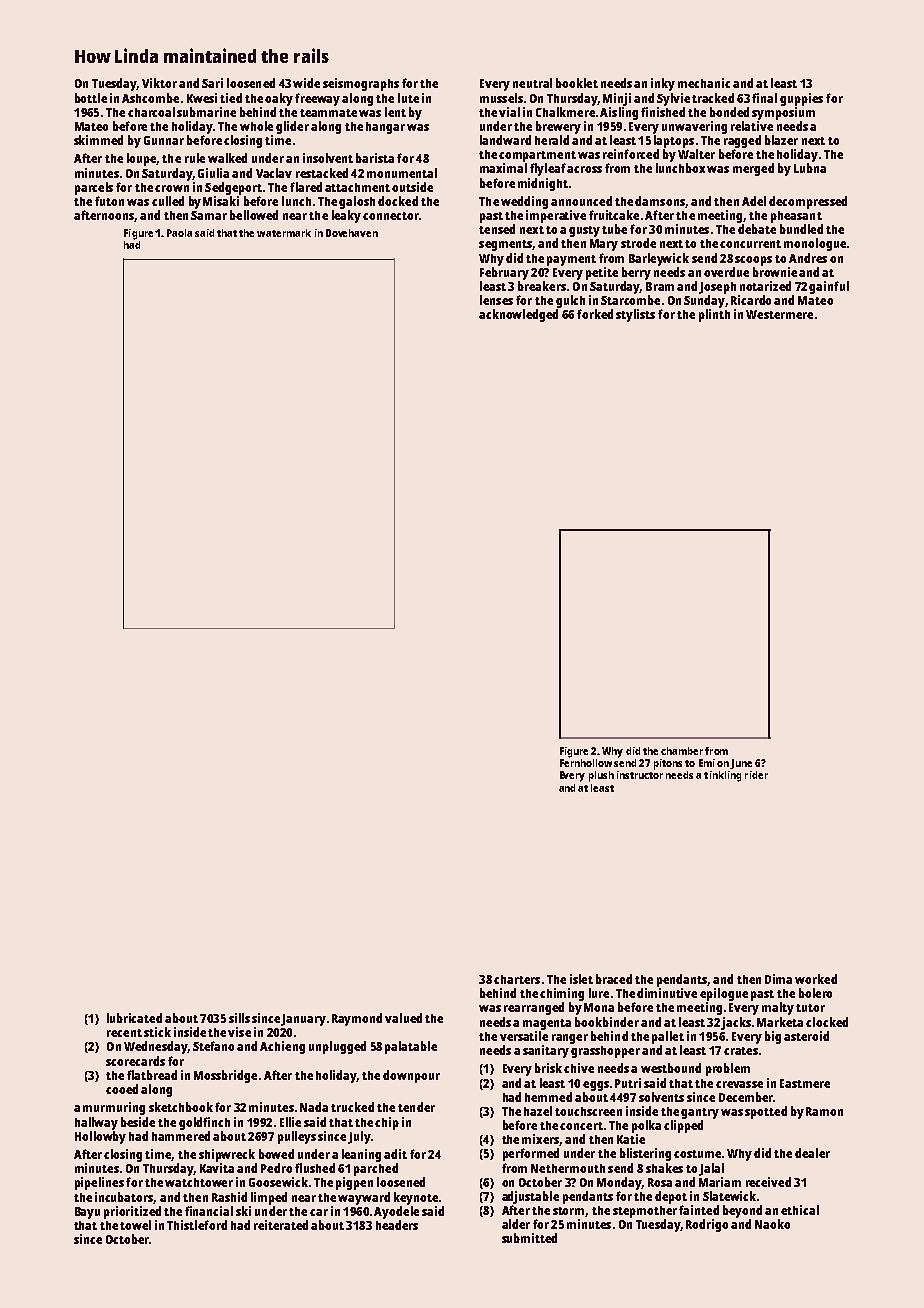 The height and width of the image is (1308, 924). I want to click on instructor, so click(640, 775).
